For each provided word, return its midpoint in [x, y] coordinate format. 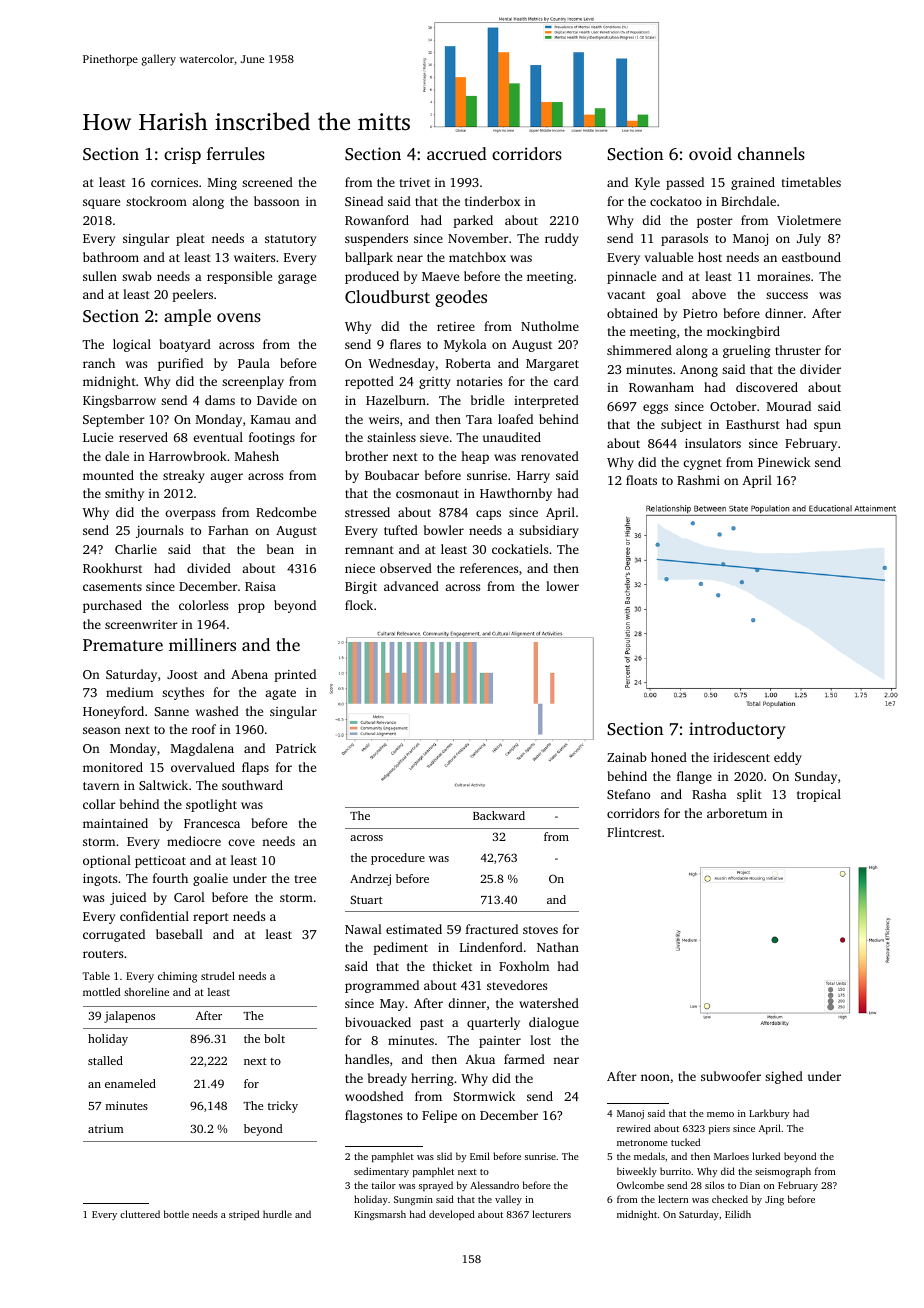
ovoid [710, 153]
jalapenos [129, 1017]
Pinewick [784, 462]
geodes [461, 298]
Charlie [136, 549]
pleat [190, 239]
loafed [515, 419]
